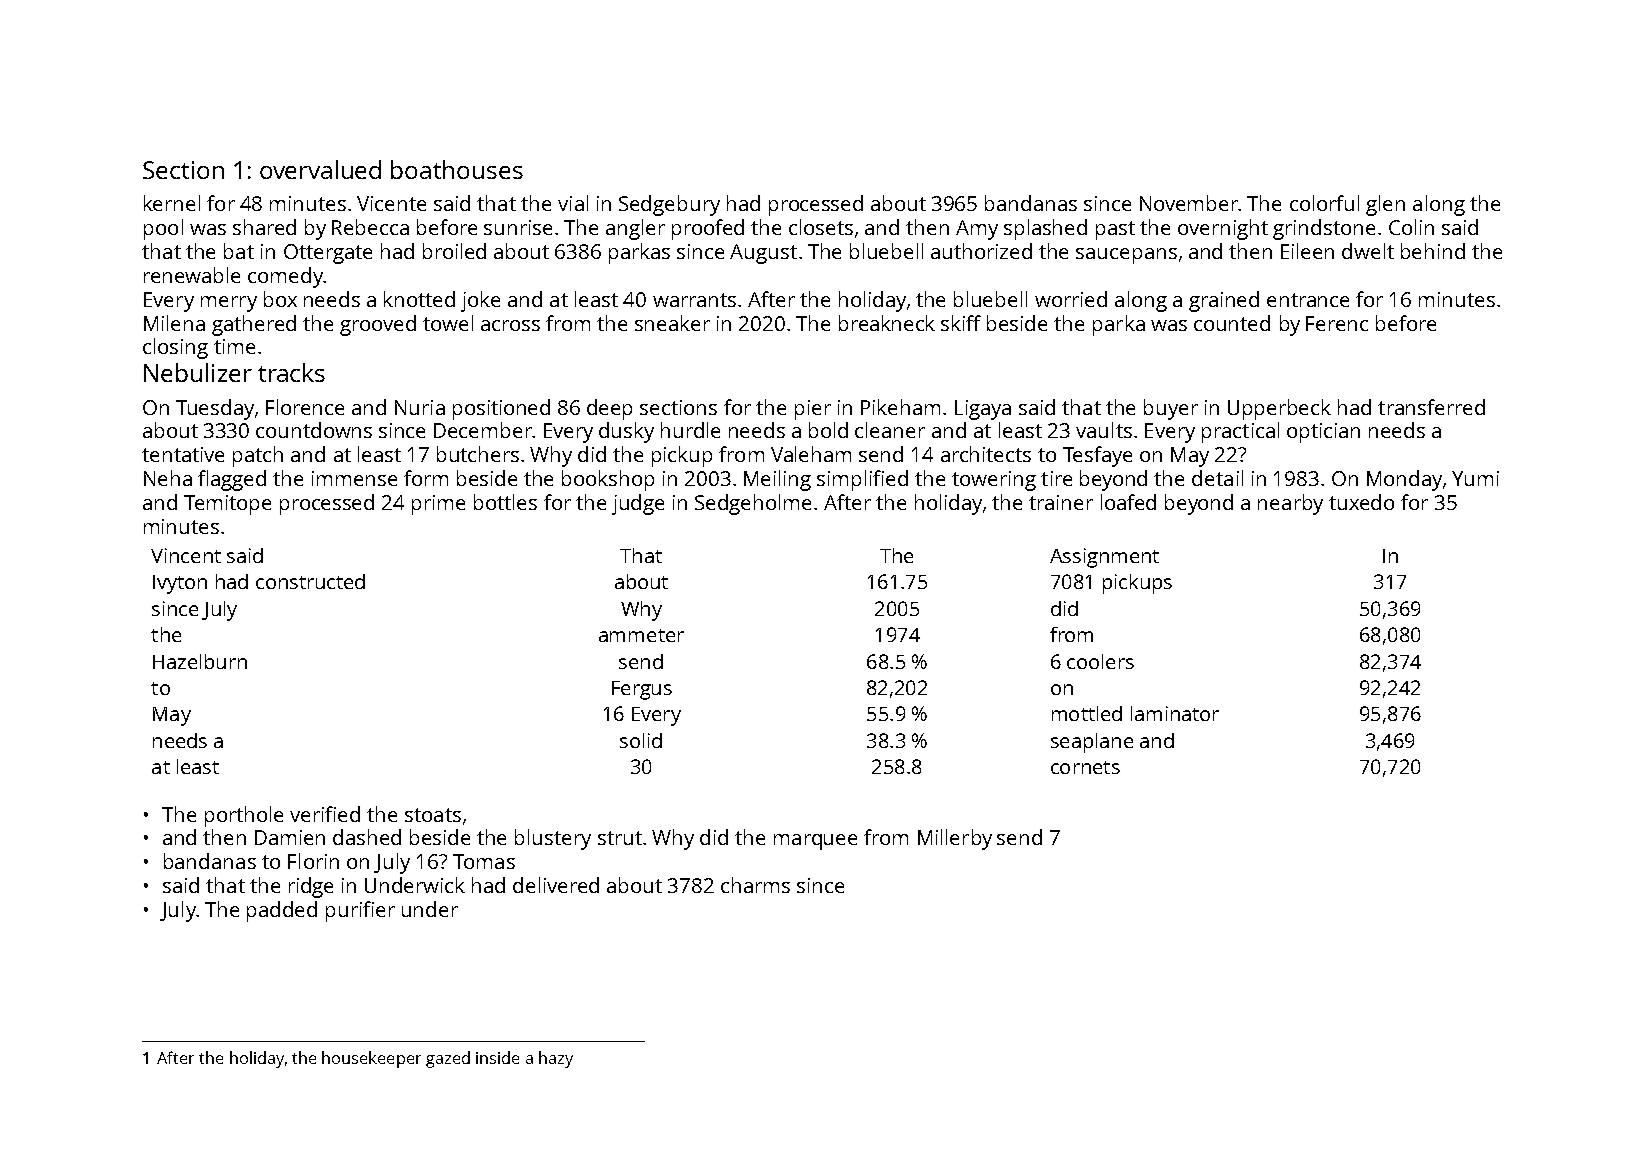 This page has height=1164, width=1646. What do you see at coordinates (1100, 661) in the page?
I see `coolers` at bounding box center [1100, 661].
